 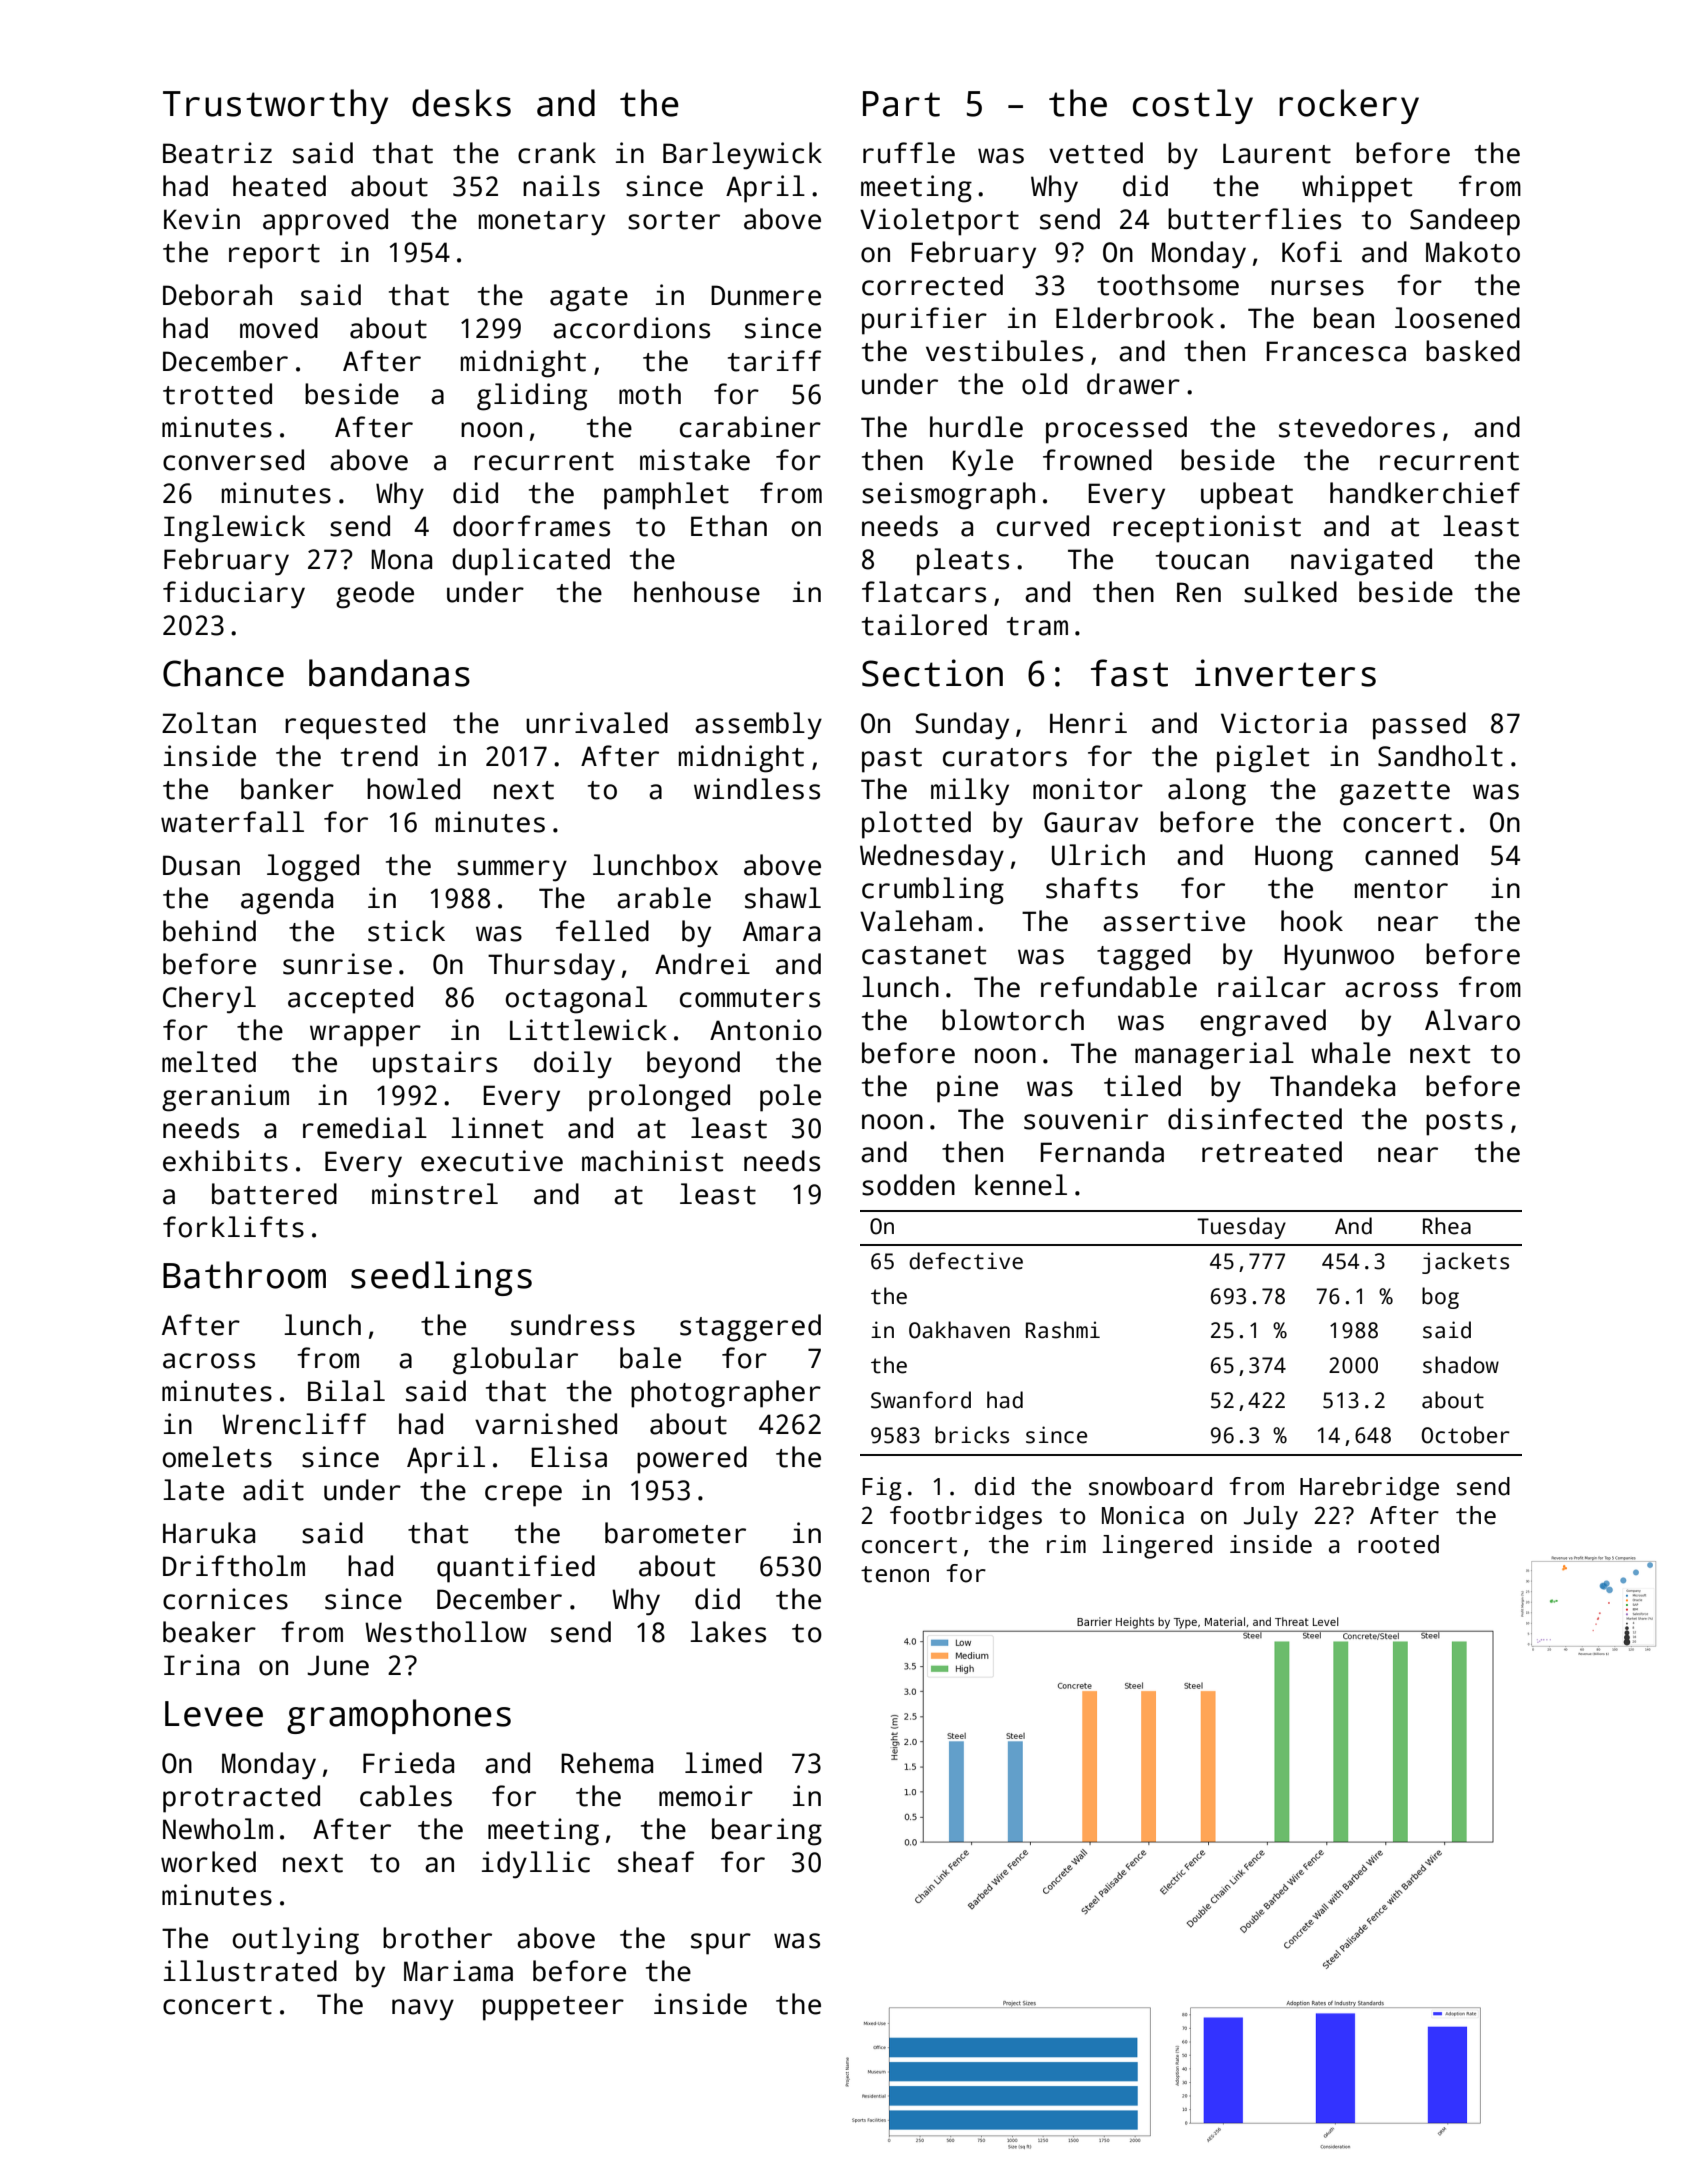 What do you see at coordinates (1004, 351) in the screenshot?
I see `vestibules` at bounding box center [1004, 351].
